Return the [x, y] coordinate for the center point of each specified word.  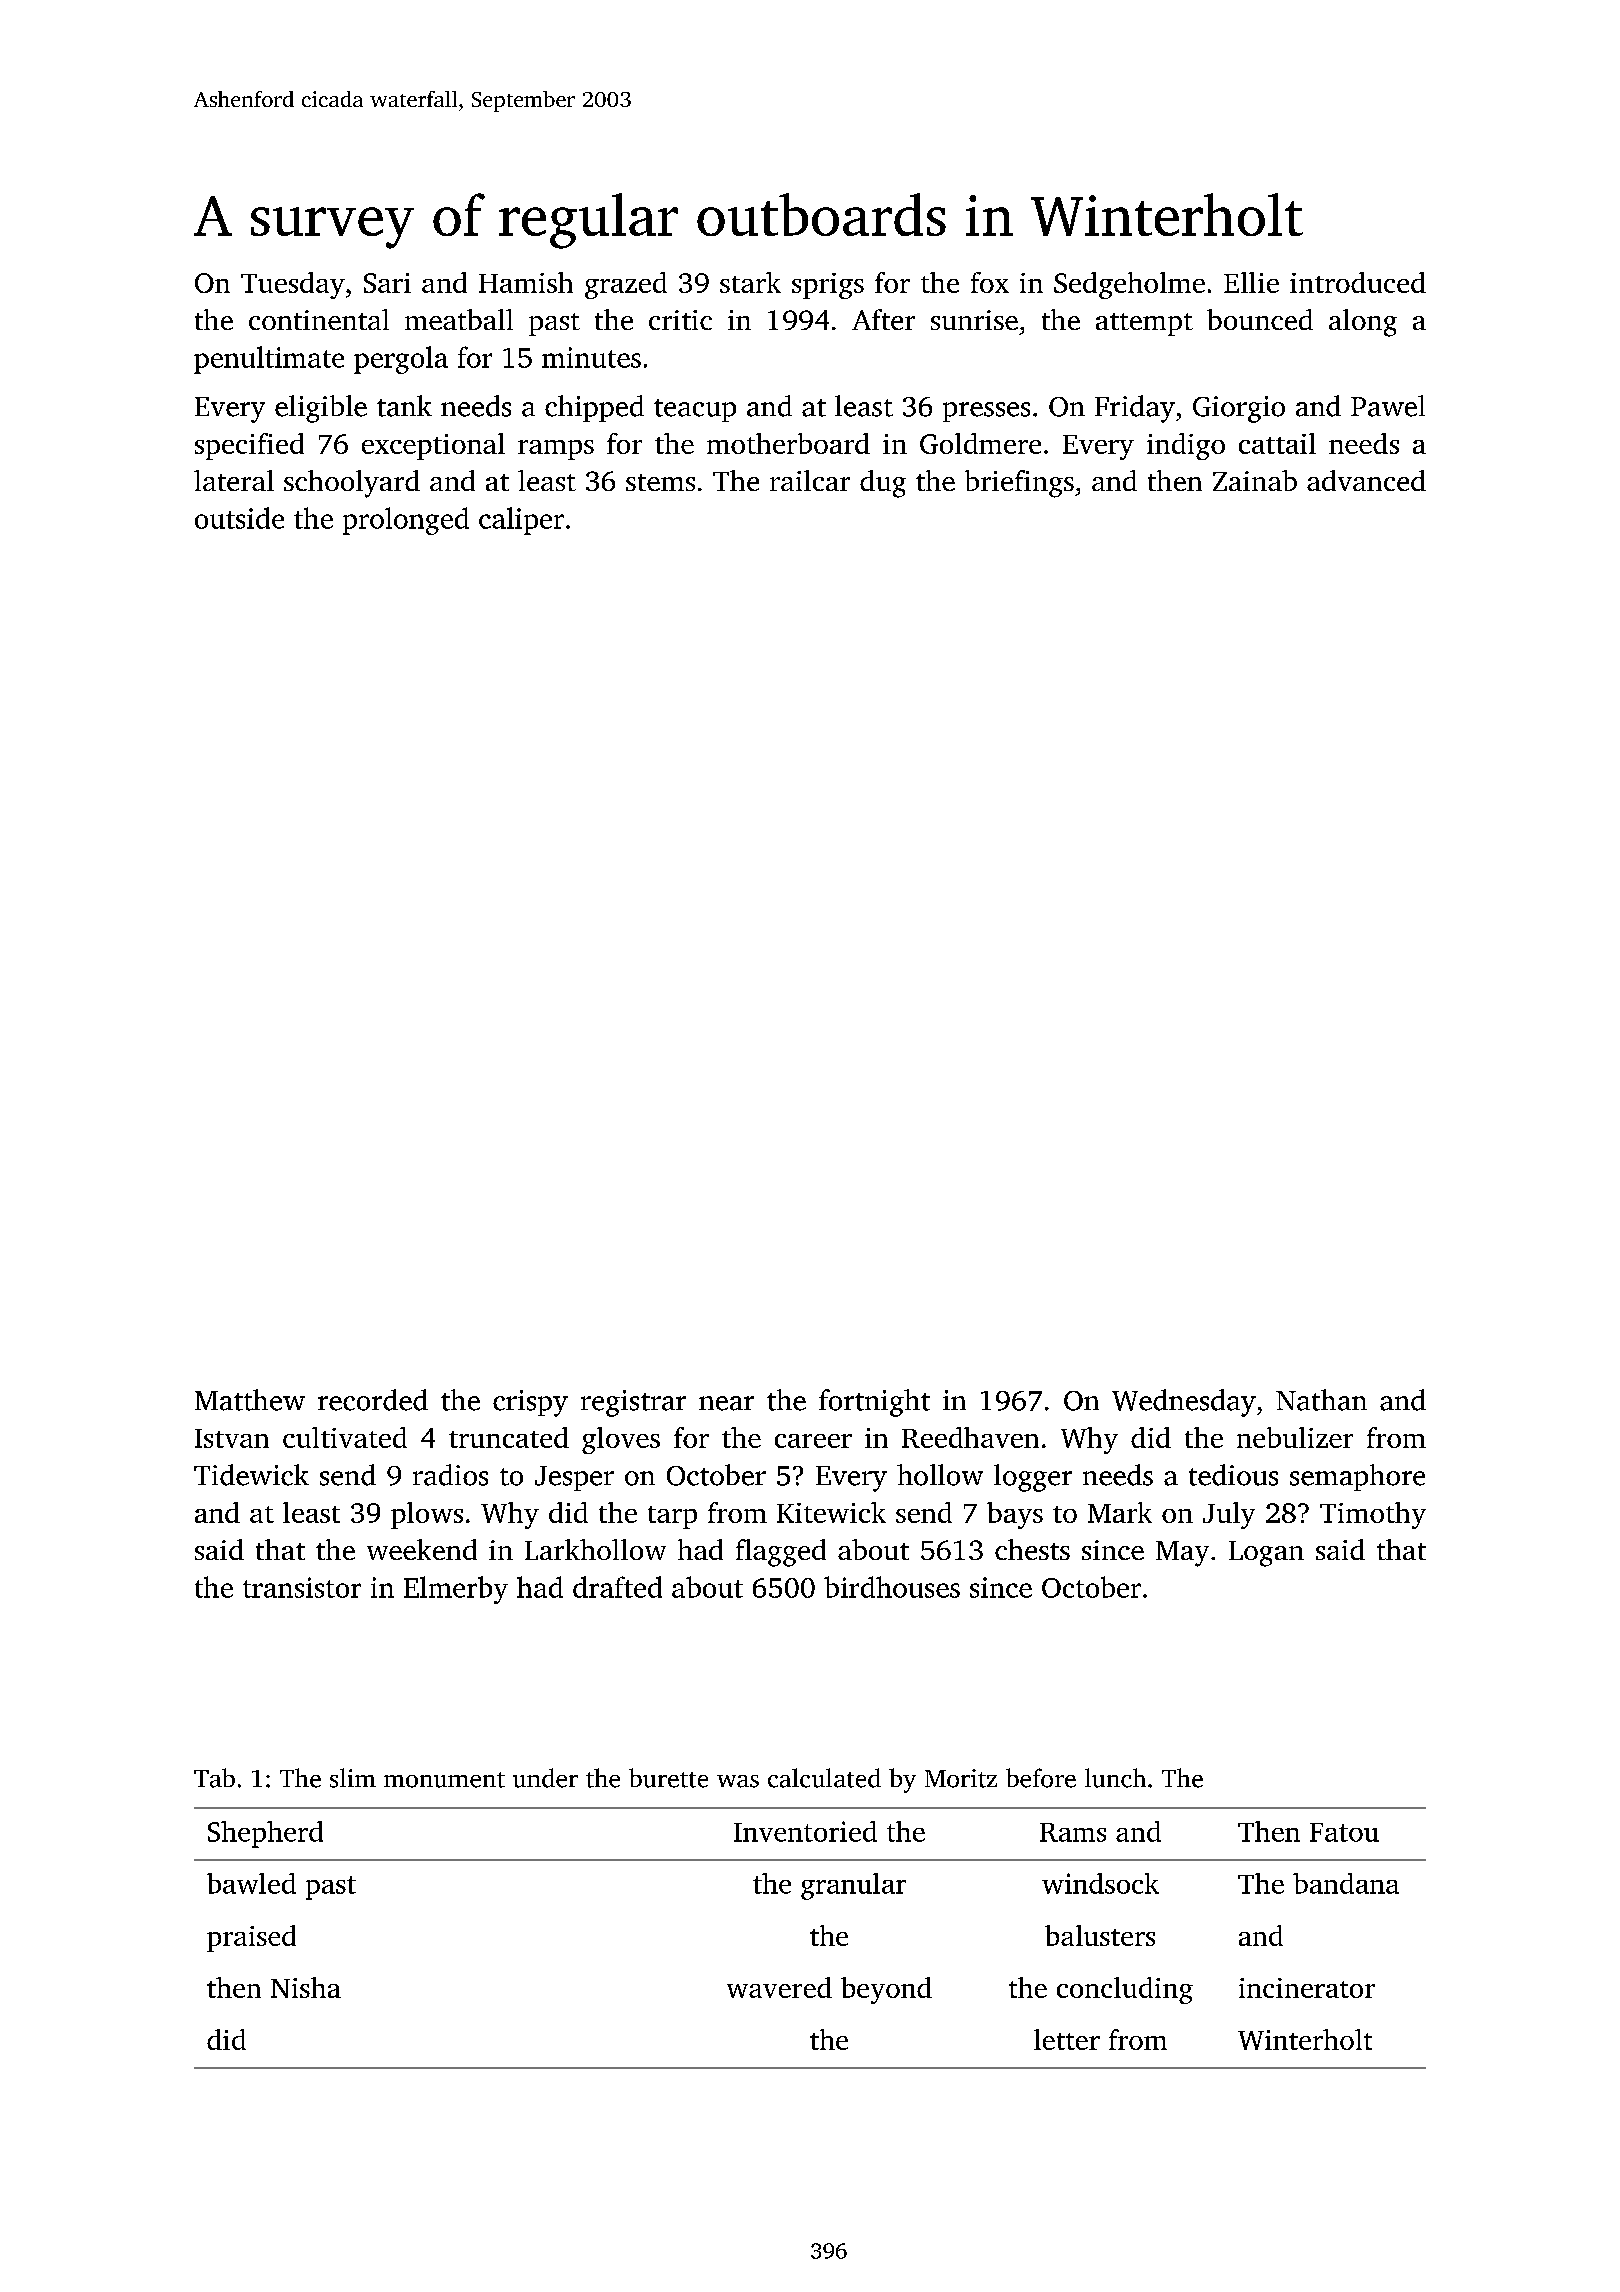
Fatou [1344, 1832]
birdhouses [892, 1587]
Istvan [232, 1438]
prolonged [406, 521]
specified [249, 446]
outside [239, 518]
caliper [521, 521]
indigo [1186, 446]
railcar [810, 480]
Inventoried [805, 1831]
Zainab [1255, 480]
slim [353, 1778]
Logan [1266, 1554]
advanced [1366, 480]
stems [660, 482]
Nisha [306, 1987]
